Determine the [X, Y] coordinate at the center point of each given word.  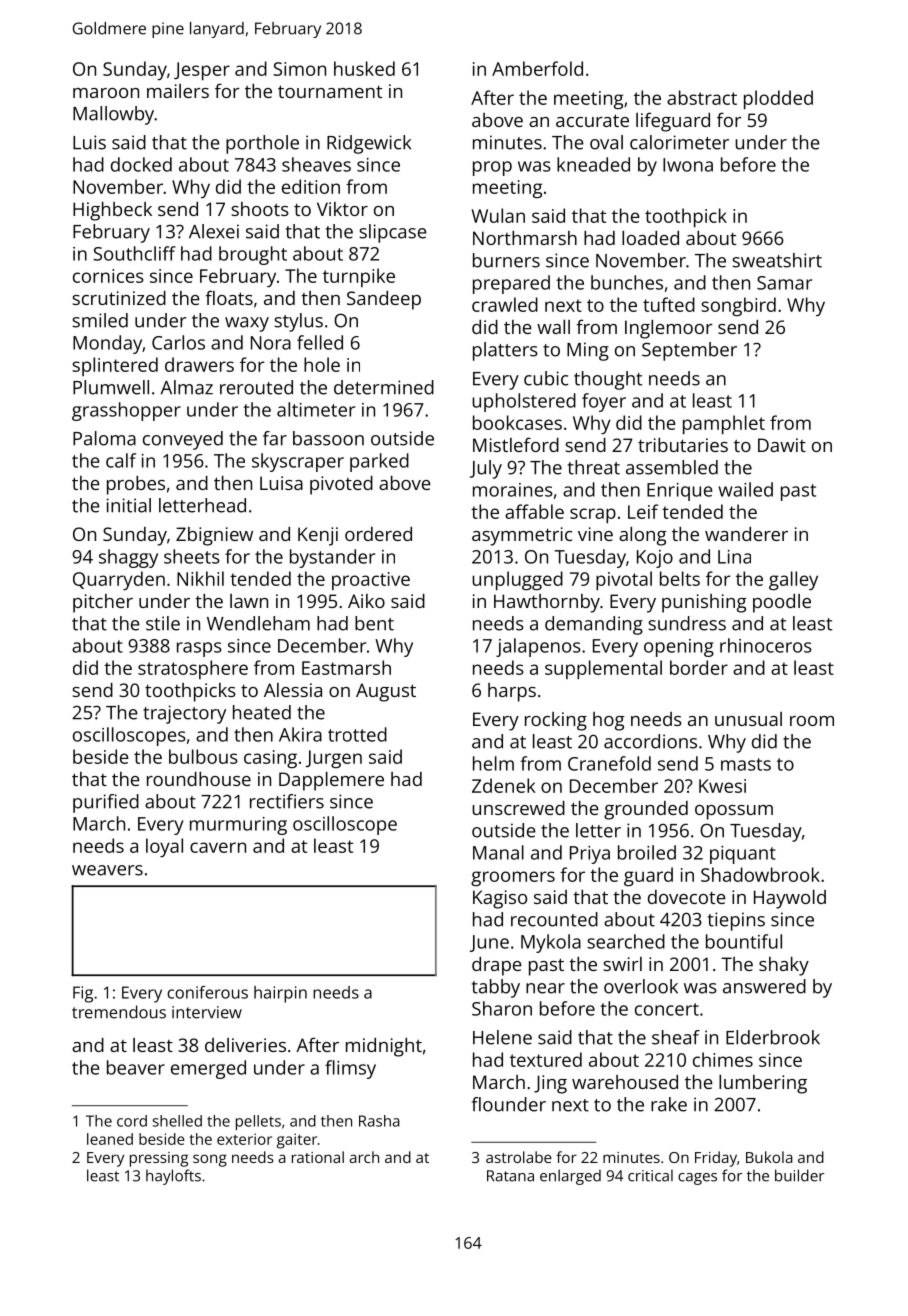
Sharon [502, 1008]
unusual [748, 719]
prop [492, 168]
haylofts [173, 1177]
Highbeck [112, 211]
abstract [702, 97]
